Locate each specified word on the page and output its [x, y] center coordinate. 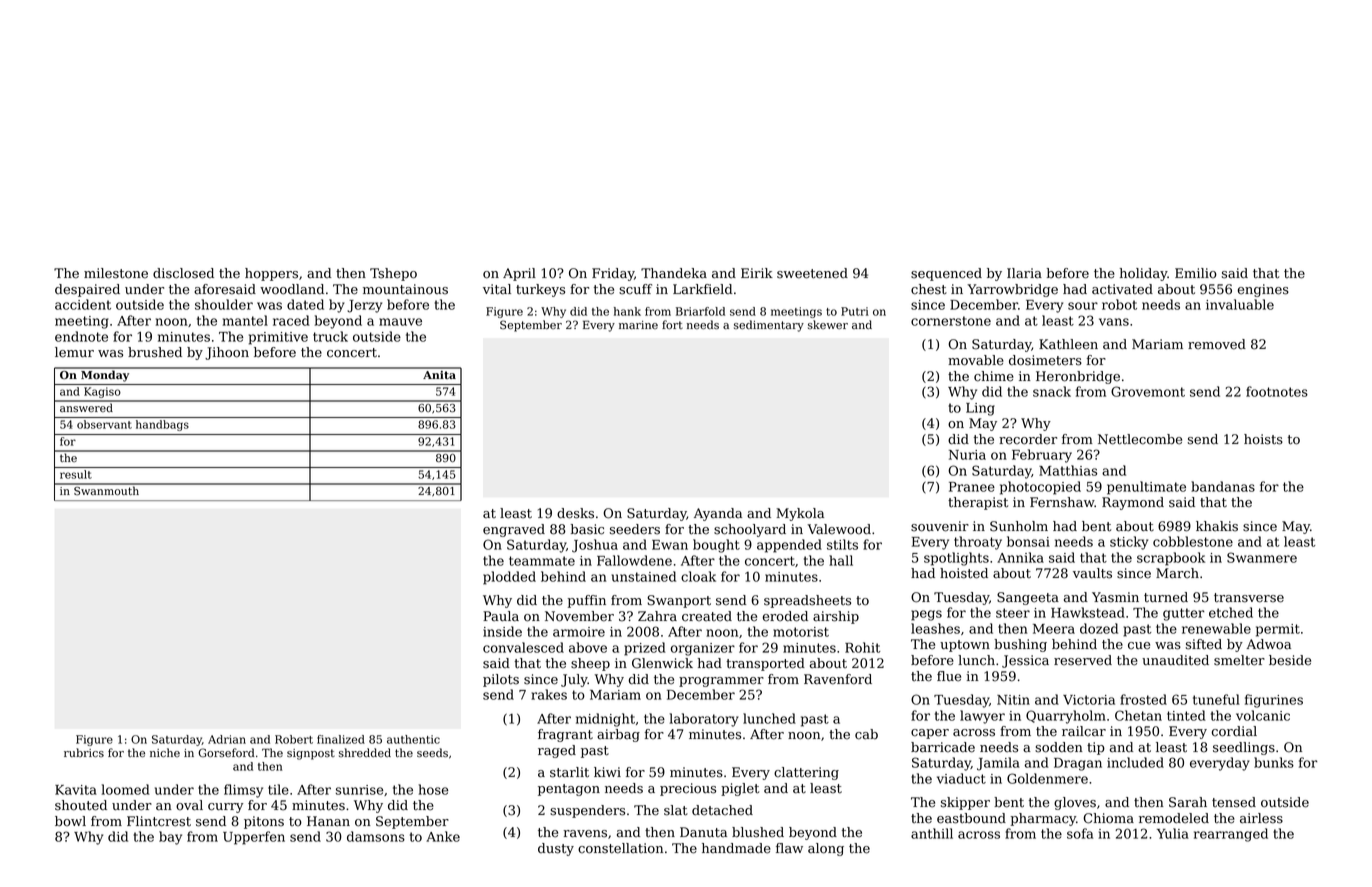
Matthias [1068, 470]
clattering [806, 773]
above [588, 647]
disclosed [183, 273]
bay [170, 838]
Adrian [227, 739]
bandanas [1223, 486]
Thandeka [674, 273]
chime [994, 376]
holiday [1144, 274]
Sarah [1188, 802]
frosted [1143, 699]
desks [575, 513]
